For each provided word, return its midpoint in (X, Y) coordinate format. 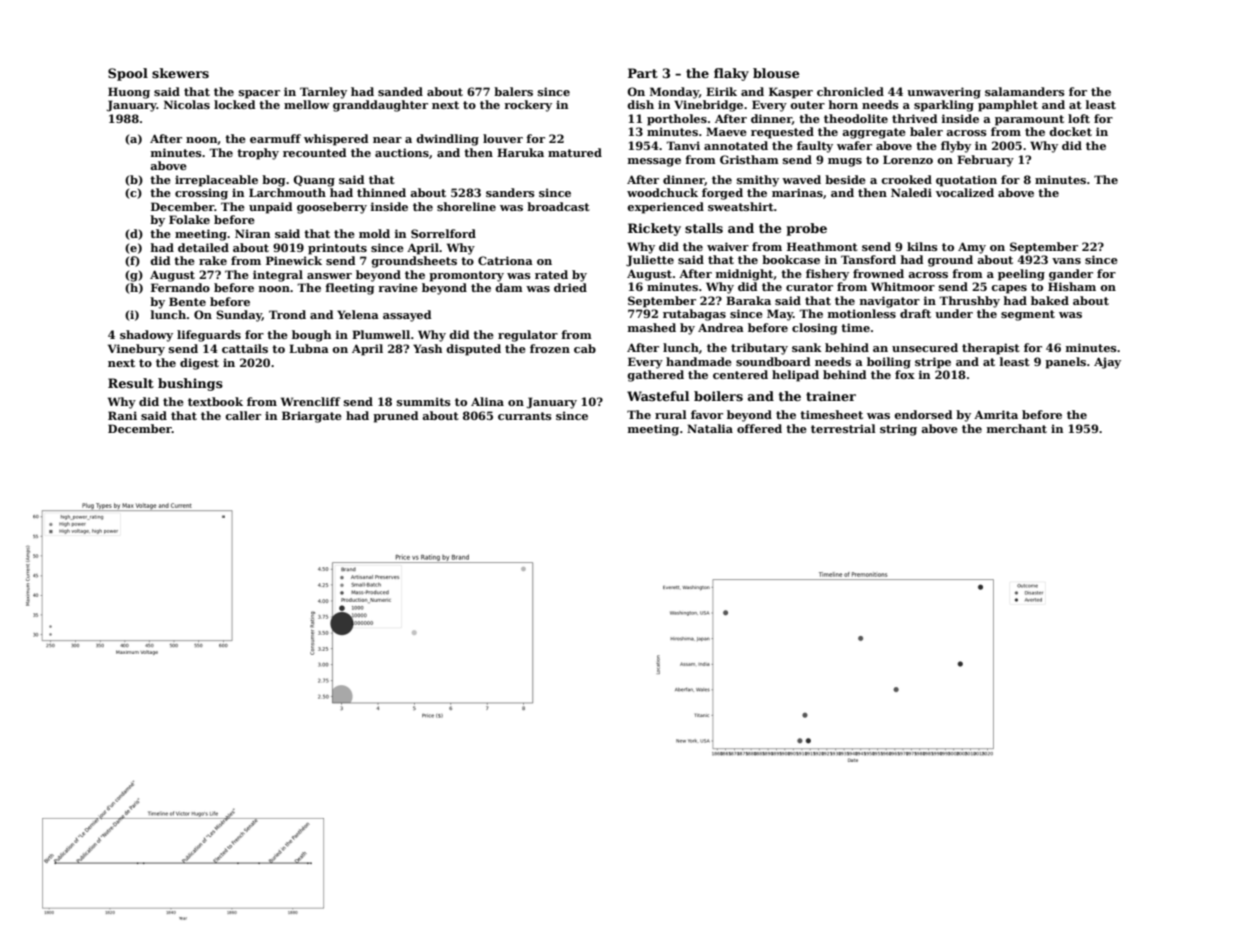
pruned (395, 417)
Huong (129, 93)
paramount (1029, 120)
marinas (797, 192)
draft (915, 313)
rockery (528, 106)
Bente (187, 301)
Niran (252, 233)
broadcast (558, 206)
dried (570, 287)
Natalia (710, 428)
